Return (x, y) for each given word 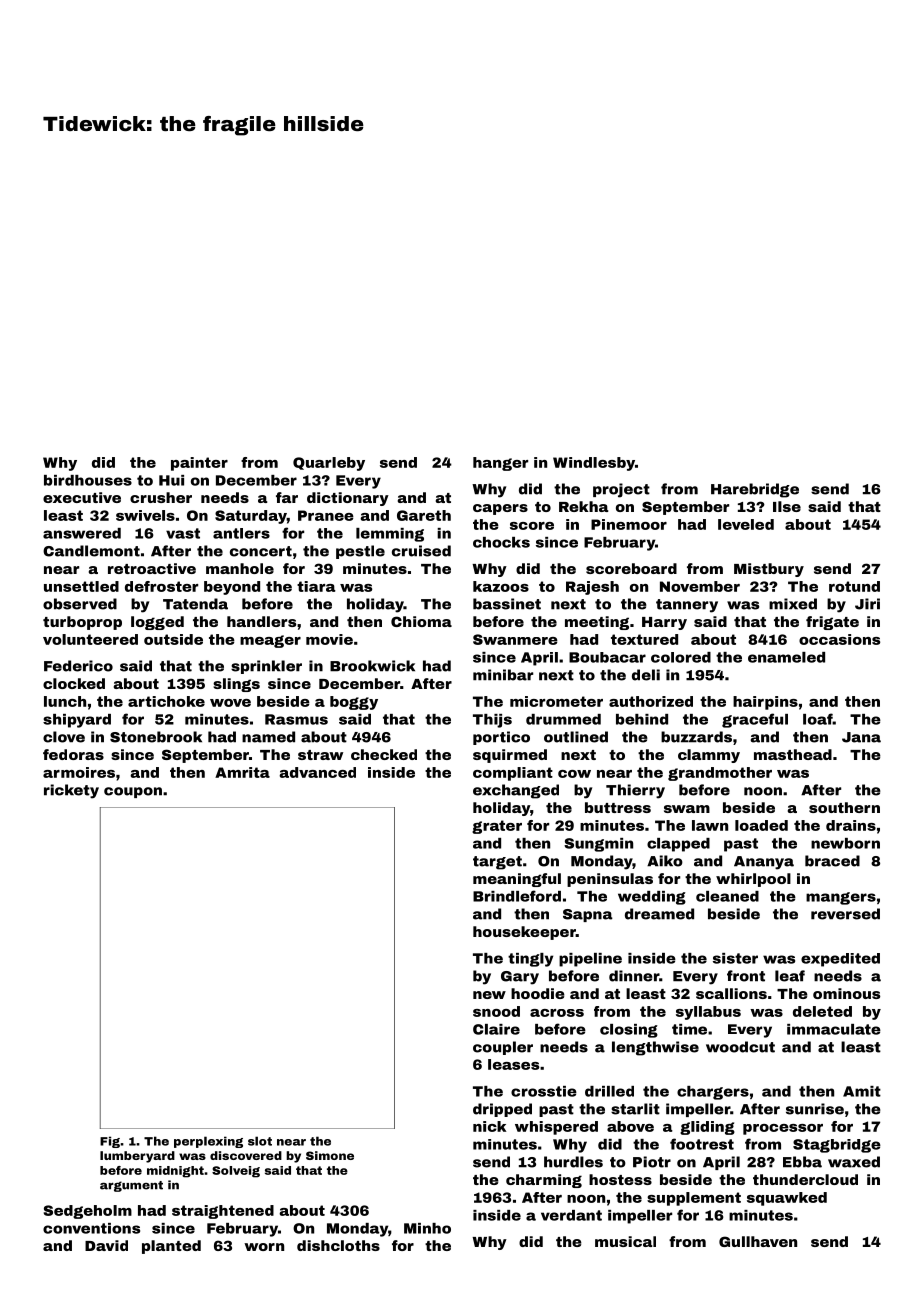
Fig (110, 1142)
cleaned (727, 896)
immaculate (834, 1029)
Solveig (236, 1172)
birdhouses (88, 480)
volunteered (90, 639)
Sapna (588, 915)
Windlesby (594, 464)
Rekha (583, 506)
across (557, 1013)
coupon (133, 792)
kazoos (501, 586)
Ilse (787, 506)
